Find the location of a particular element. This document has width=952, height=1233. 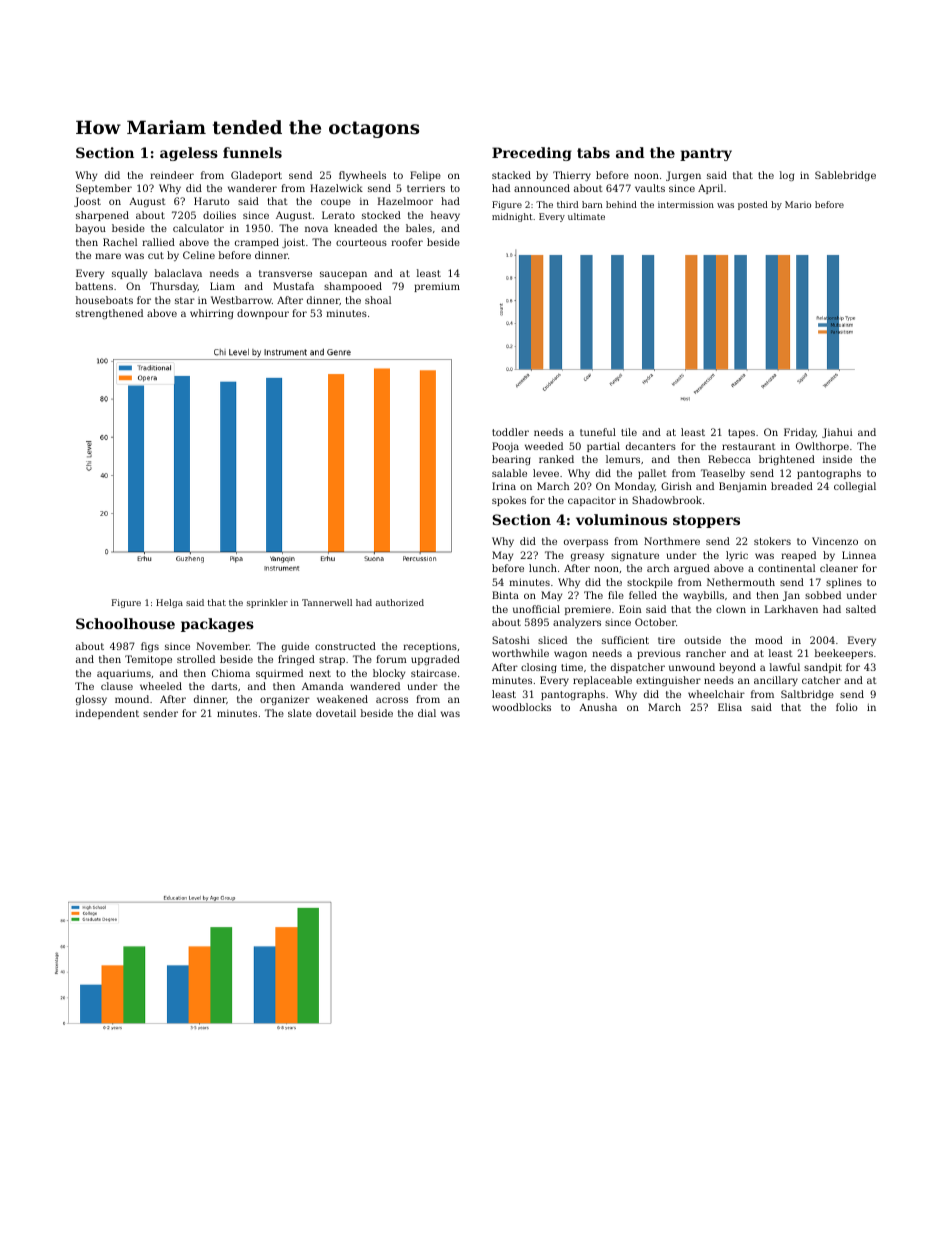

Helga is located at coordinates (169, 603).
